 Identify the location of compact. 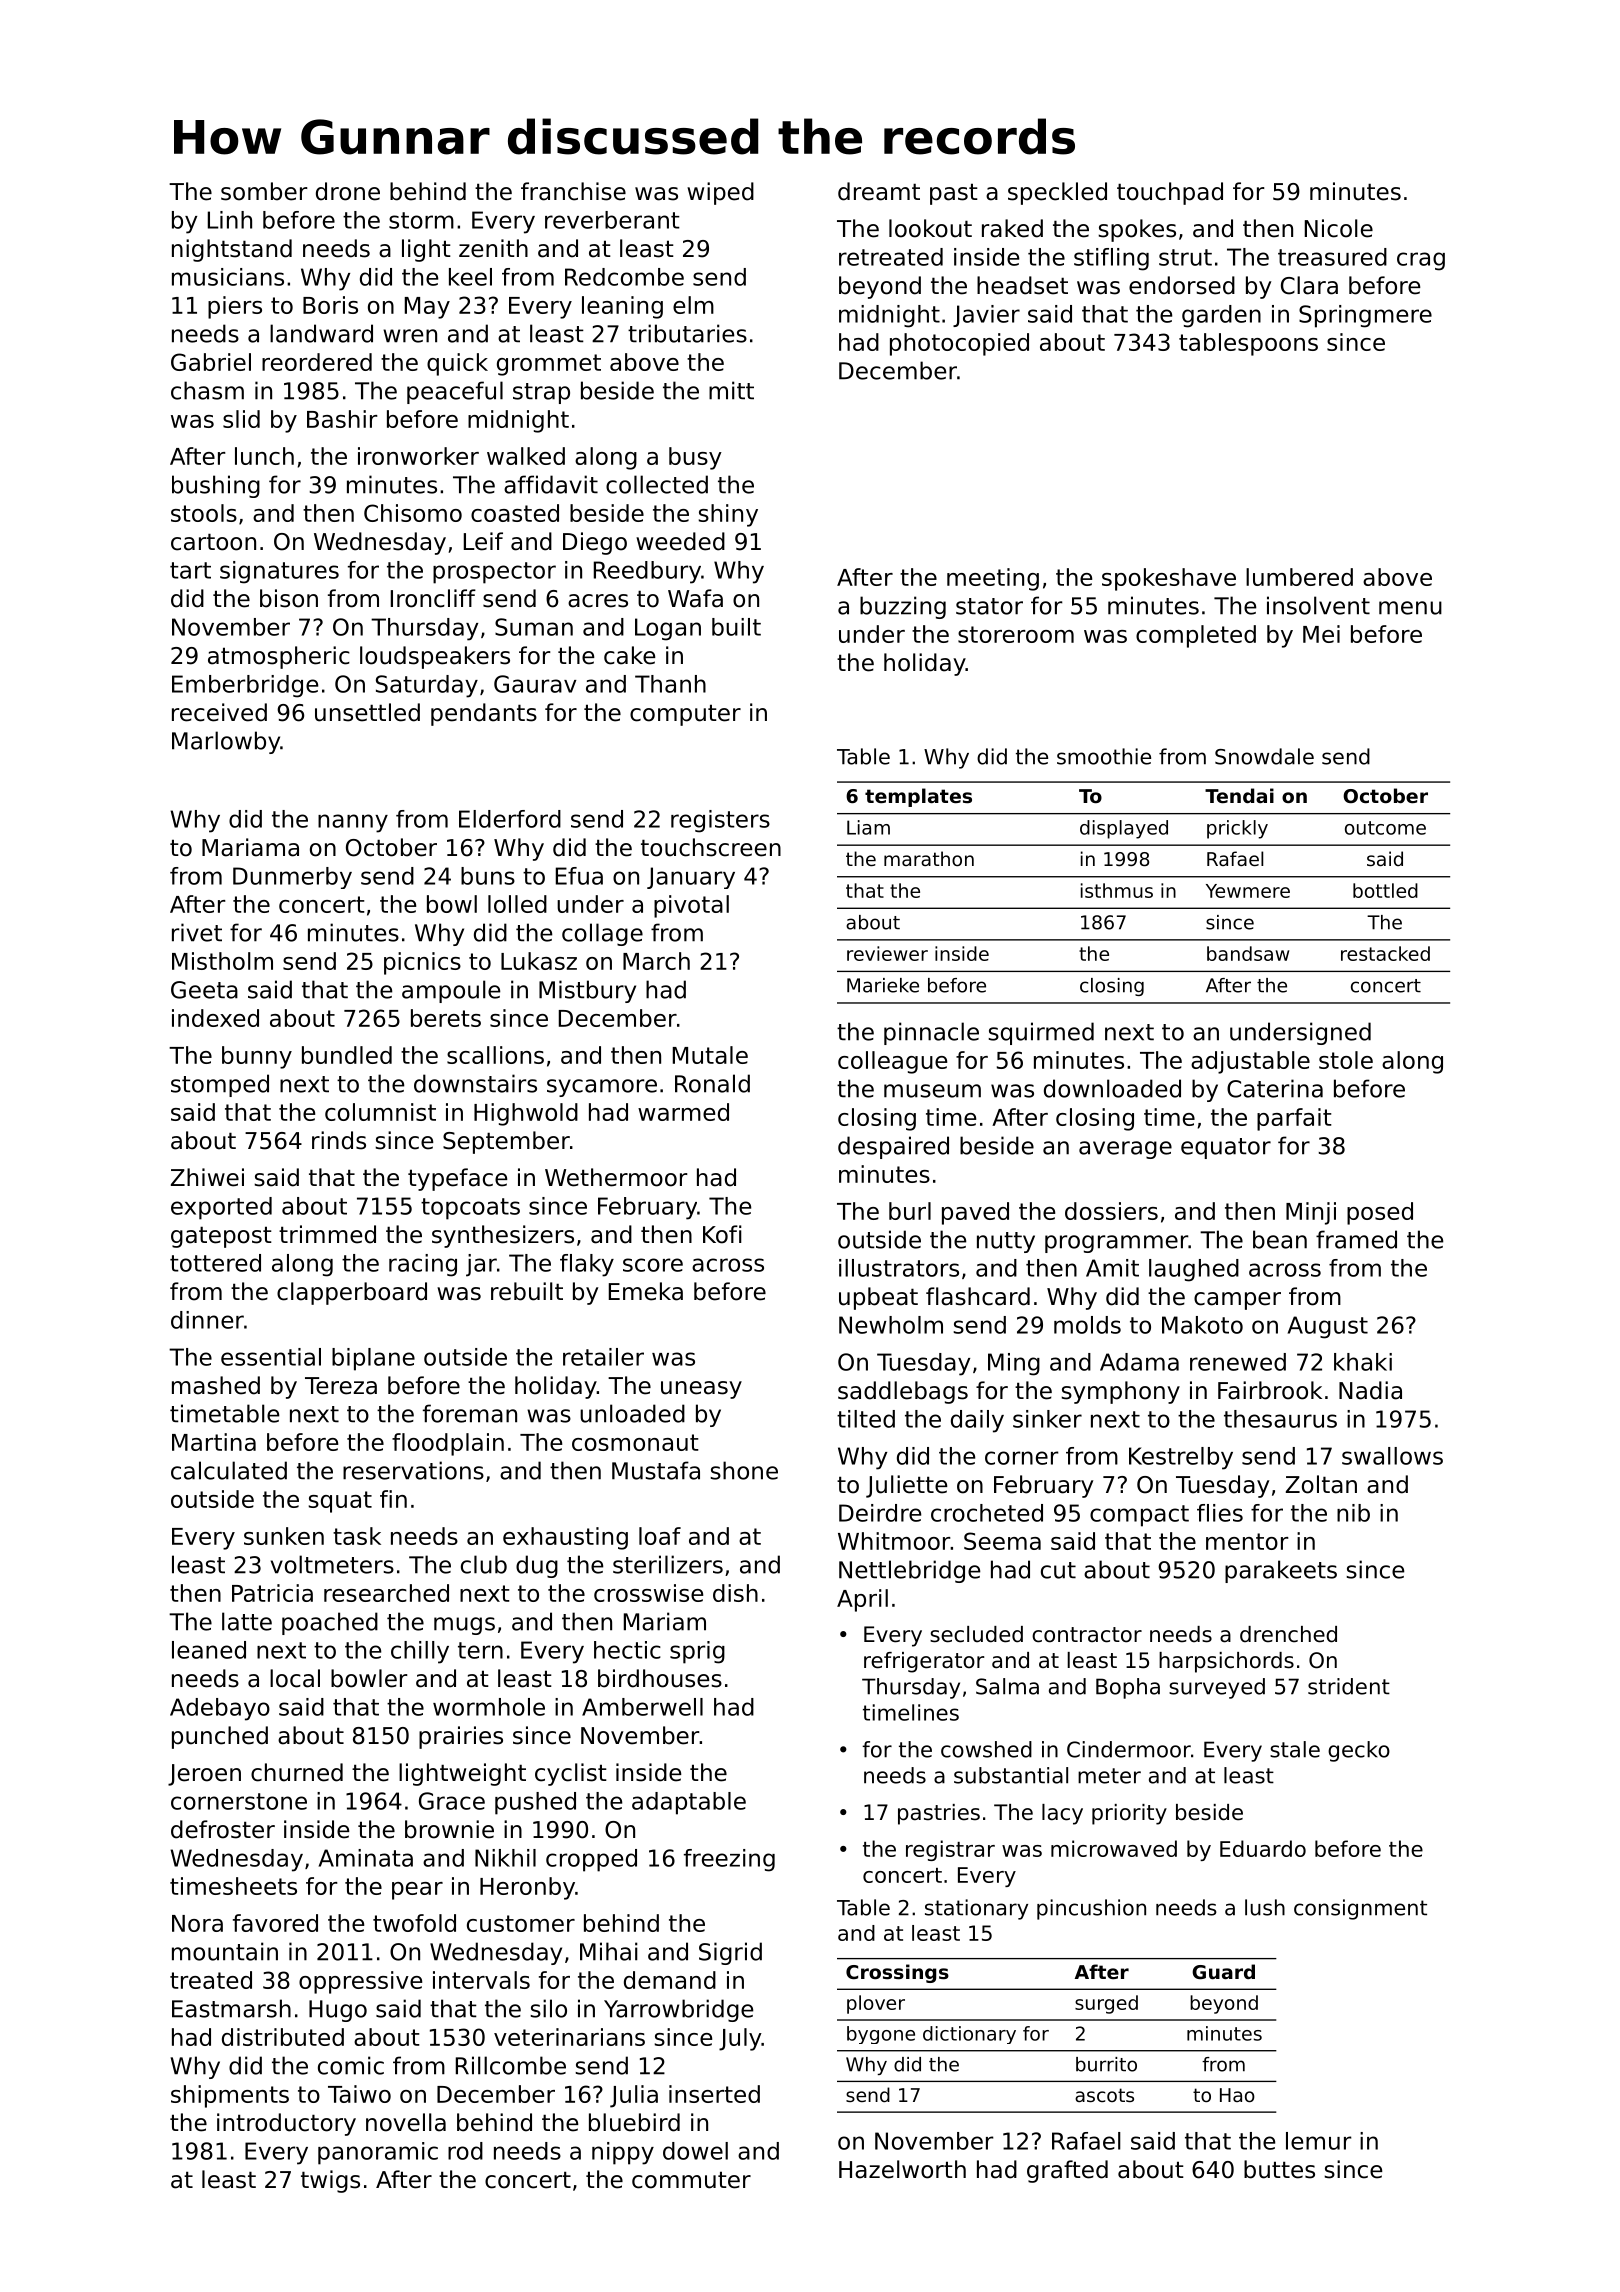
(1139, 1516).
